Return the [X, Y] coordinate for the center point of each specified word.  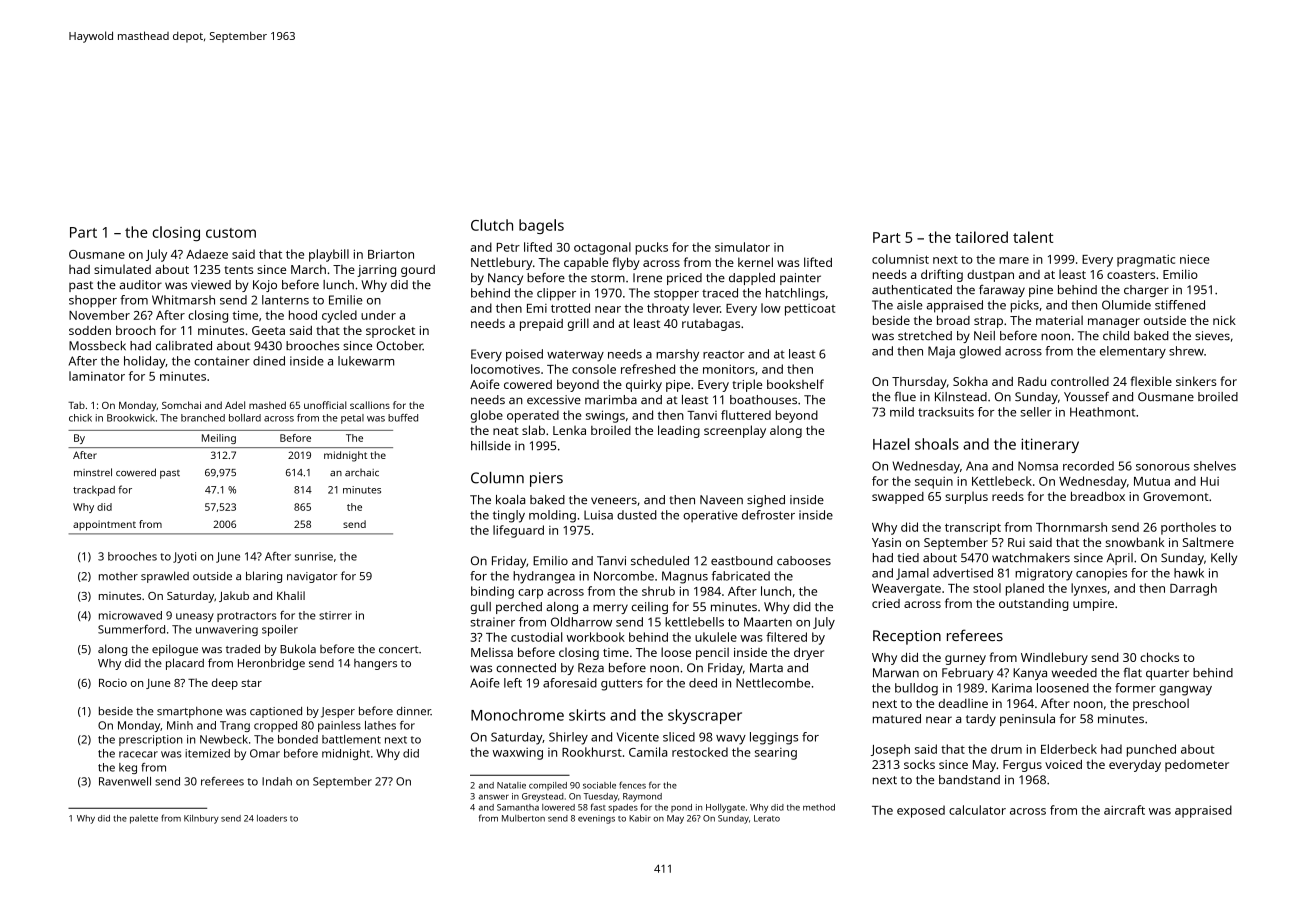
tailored [981, 237]
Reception [907, 637]
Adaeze [207, 254]
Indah [277, 781]
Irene [647, 277]
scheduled [660, 560]
